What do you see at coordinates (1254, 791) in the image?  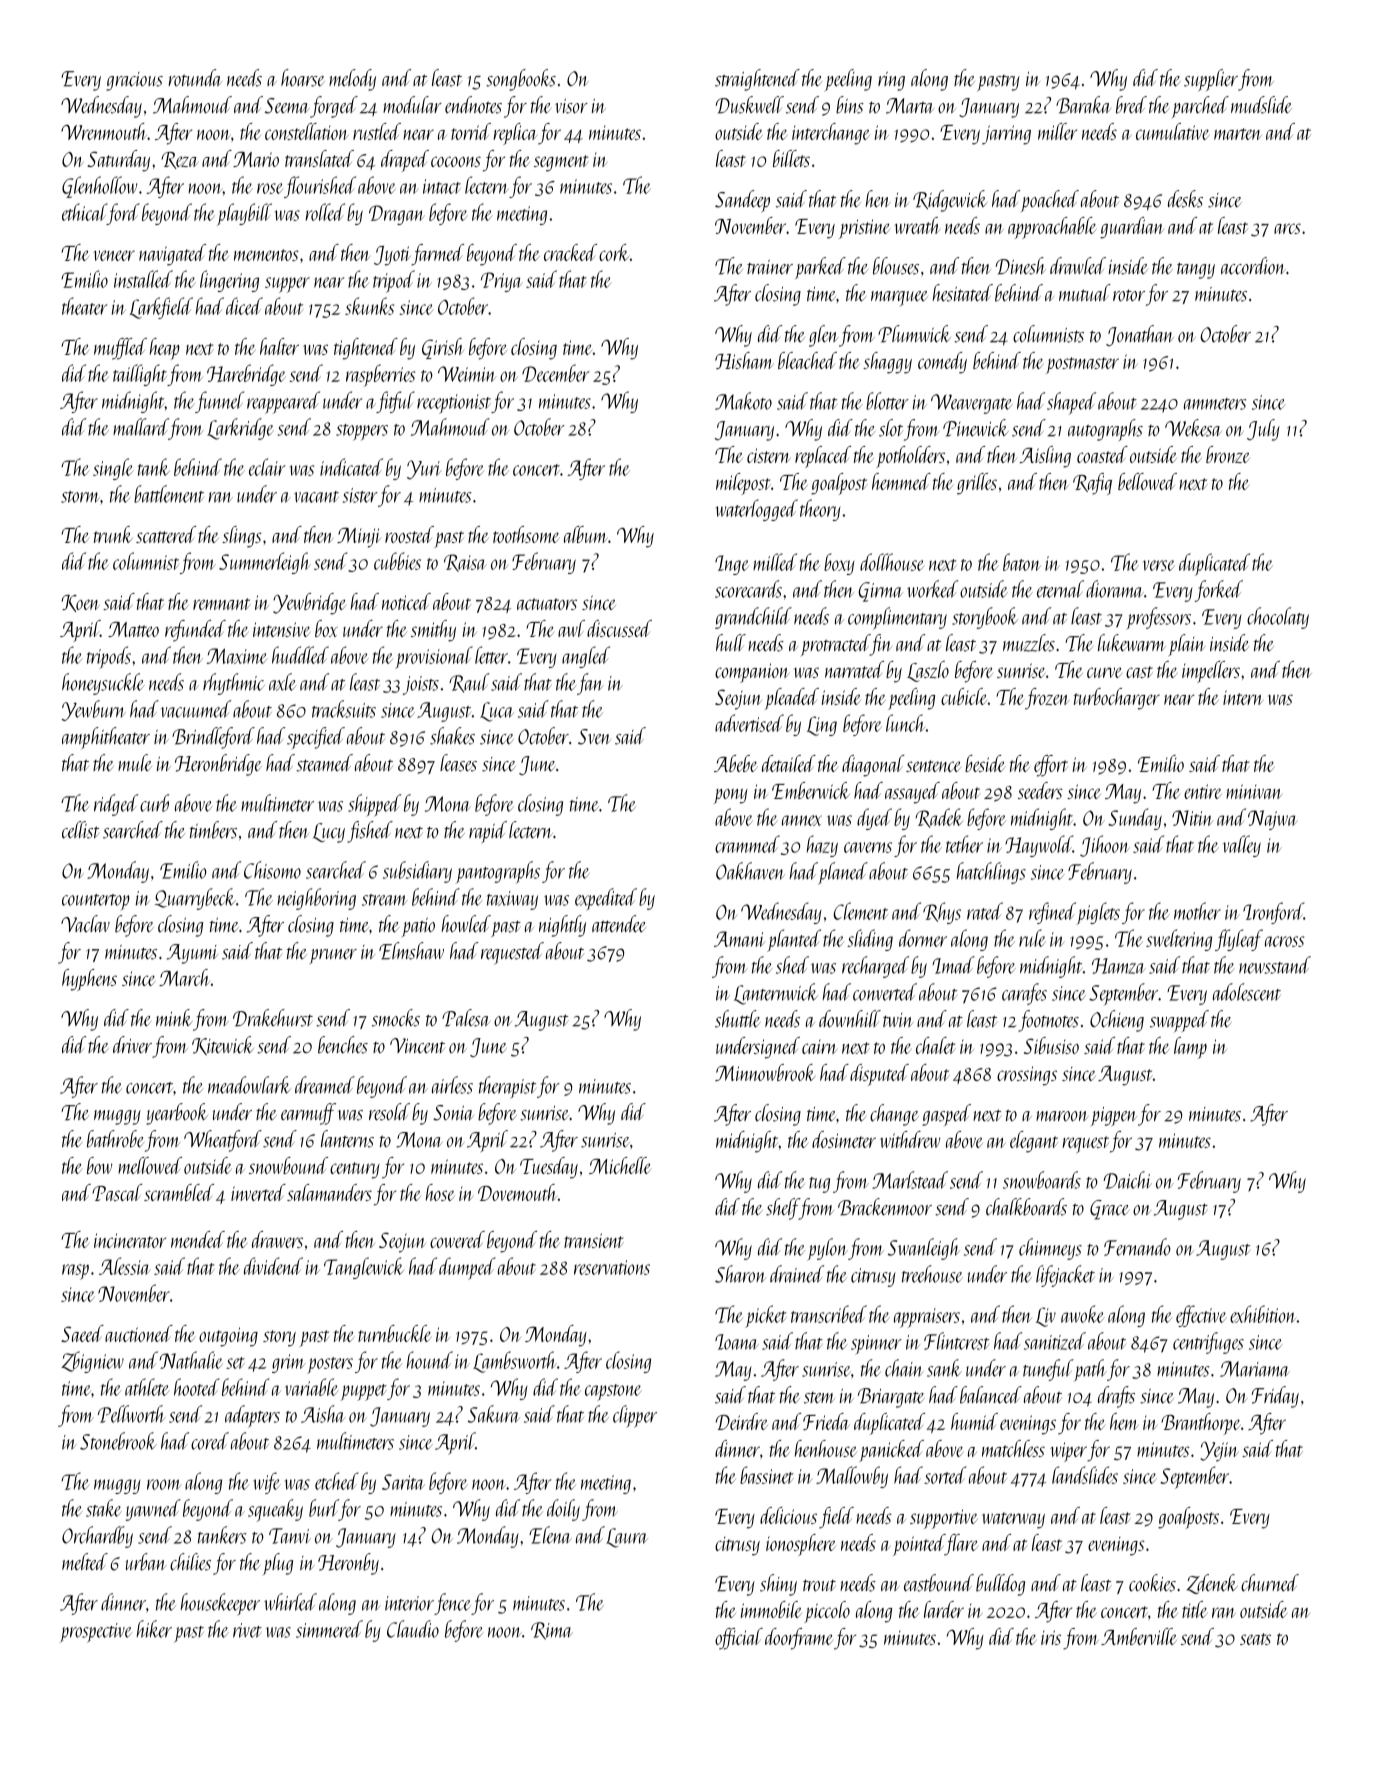 I see `minivan` at bounding box center [1254, 791].
